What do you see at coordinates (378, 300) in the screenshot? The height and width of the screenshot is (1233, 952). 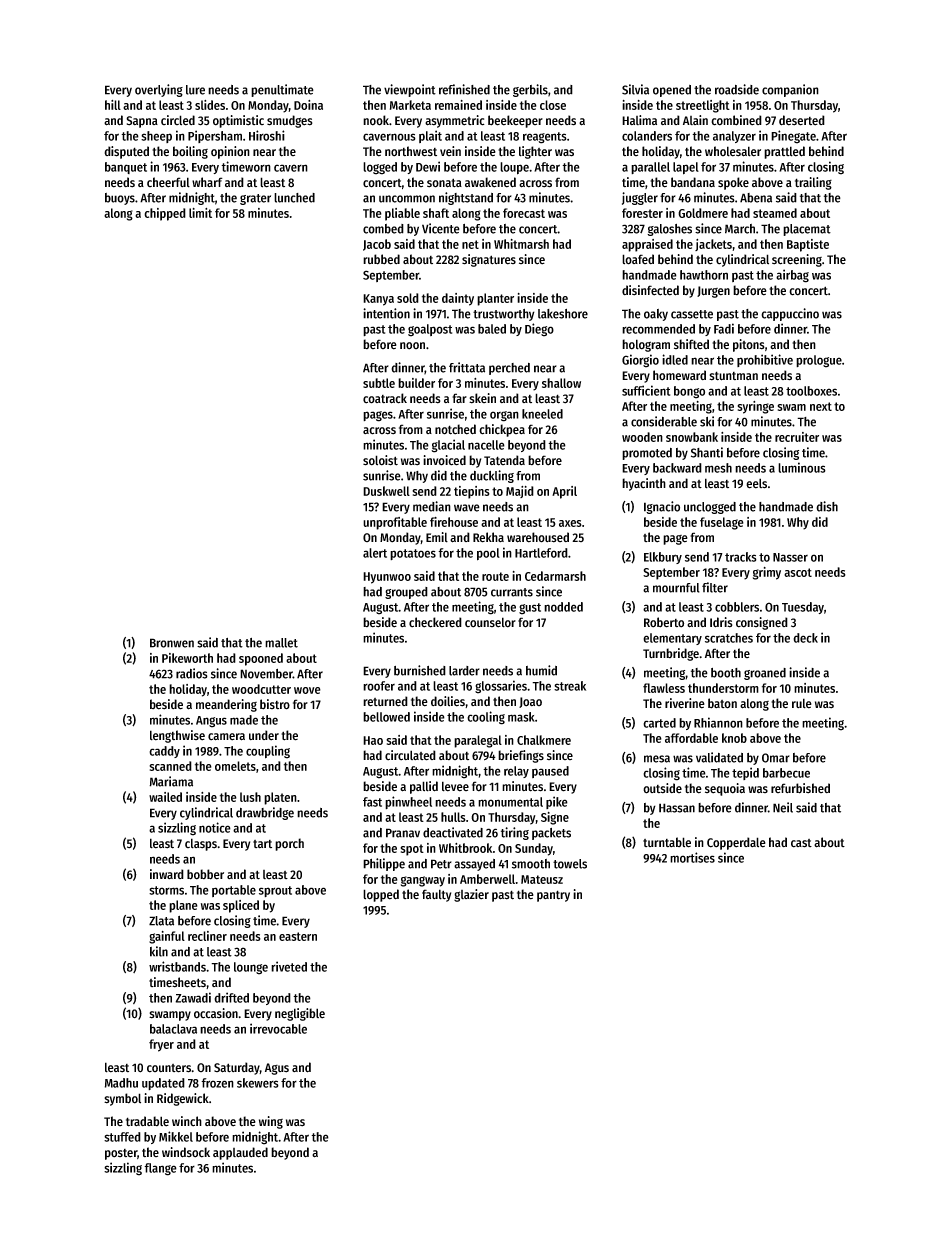 I see `Kanya` at bounding box center [378, 300].
